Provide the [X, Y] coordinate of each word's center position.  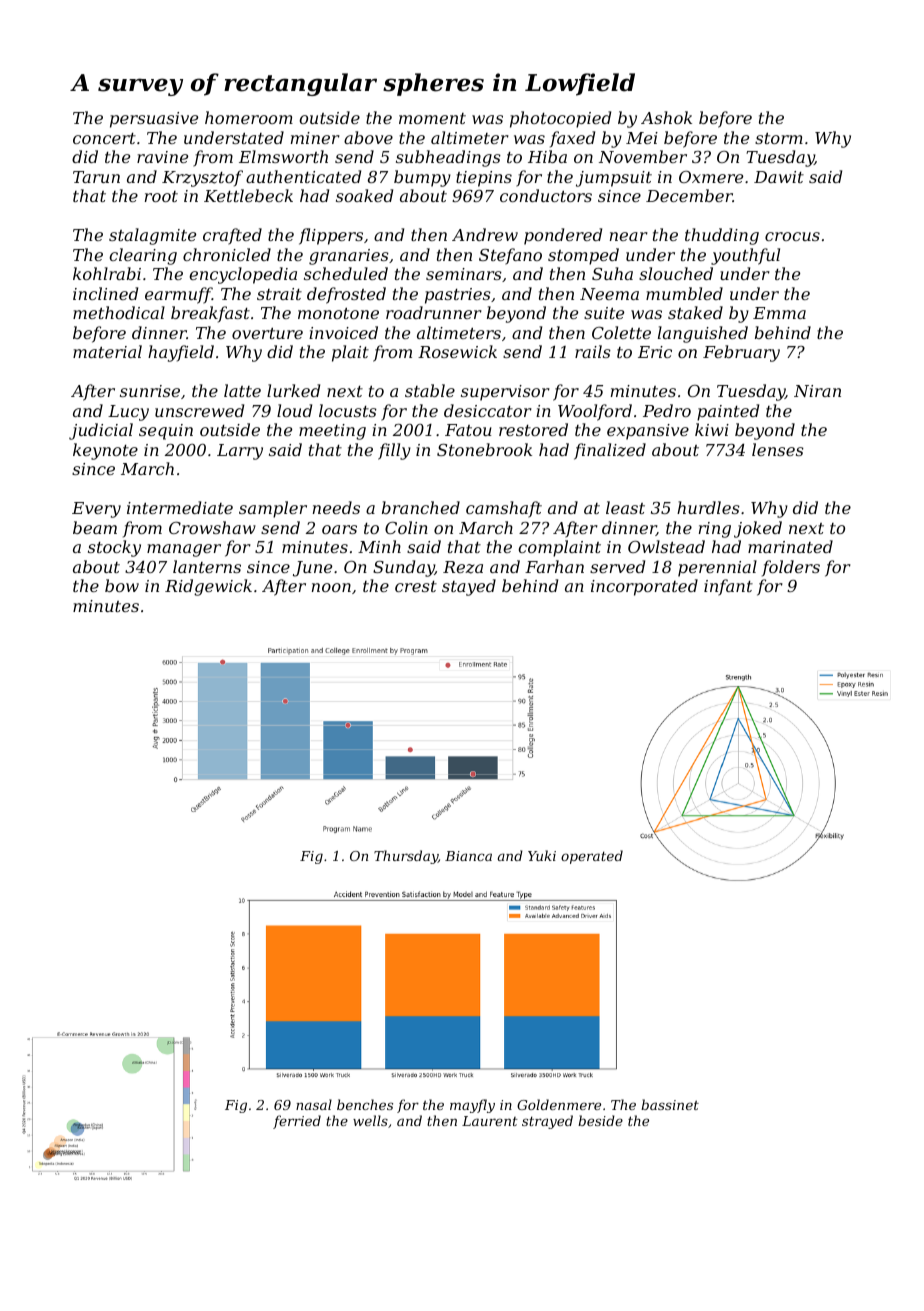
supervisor [505, 393]
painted [728, 412]
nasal [314, 1104]
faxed [572, 139]
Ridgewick [208, 587]
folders [791, 568]
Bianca [468, 856]
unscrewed [199, 410]
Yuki [542, 855]
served [617, 566]
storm [779, 138]
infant [728, 587]
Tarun [96, 177]
